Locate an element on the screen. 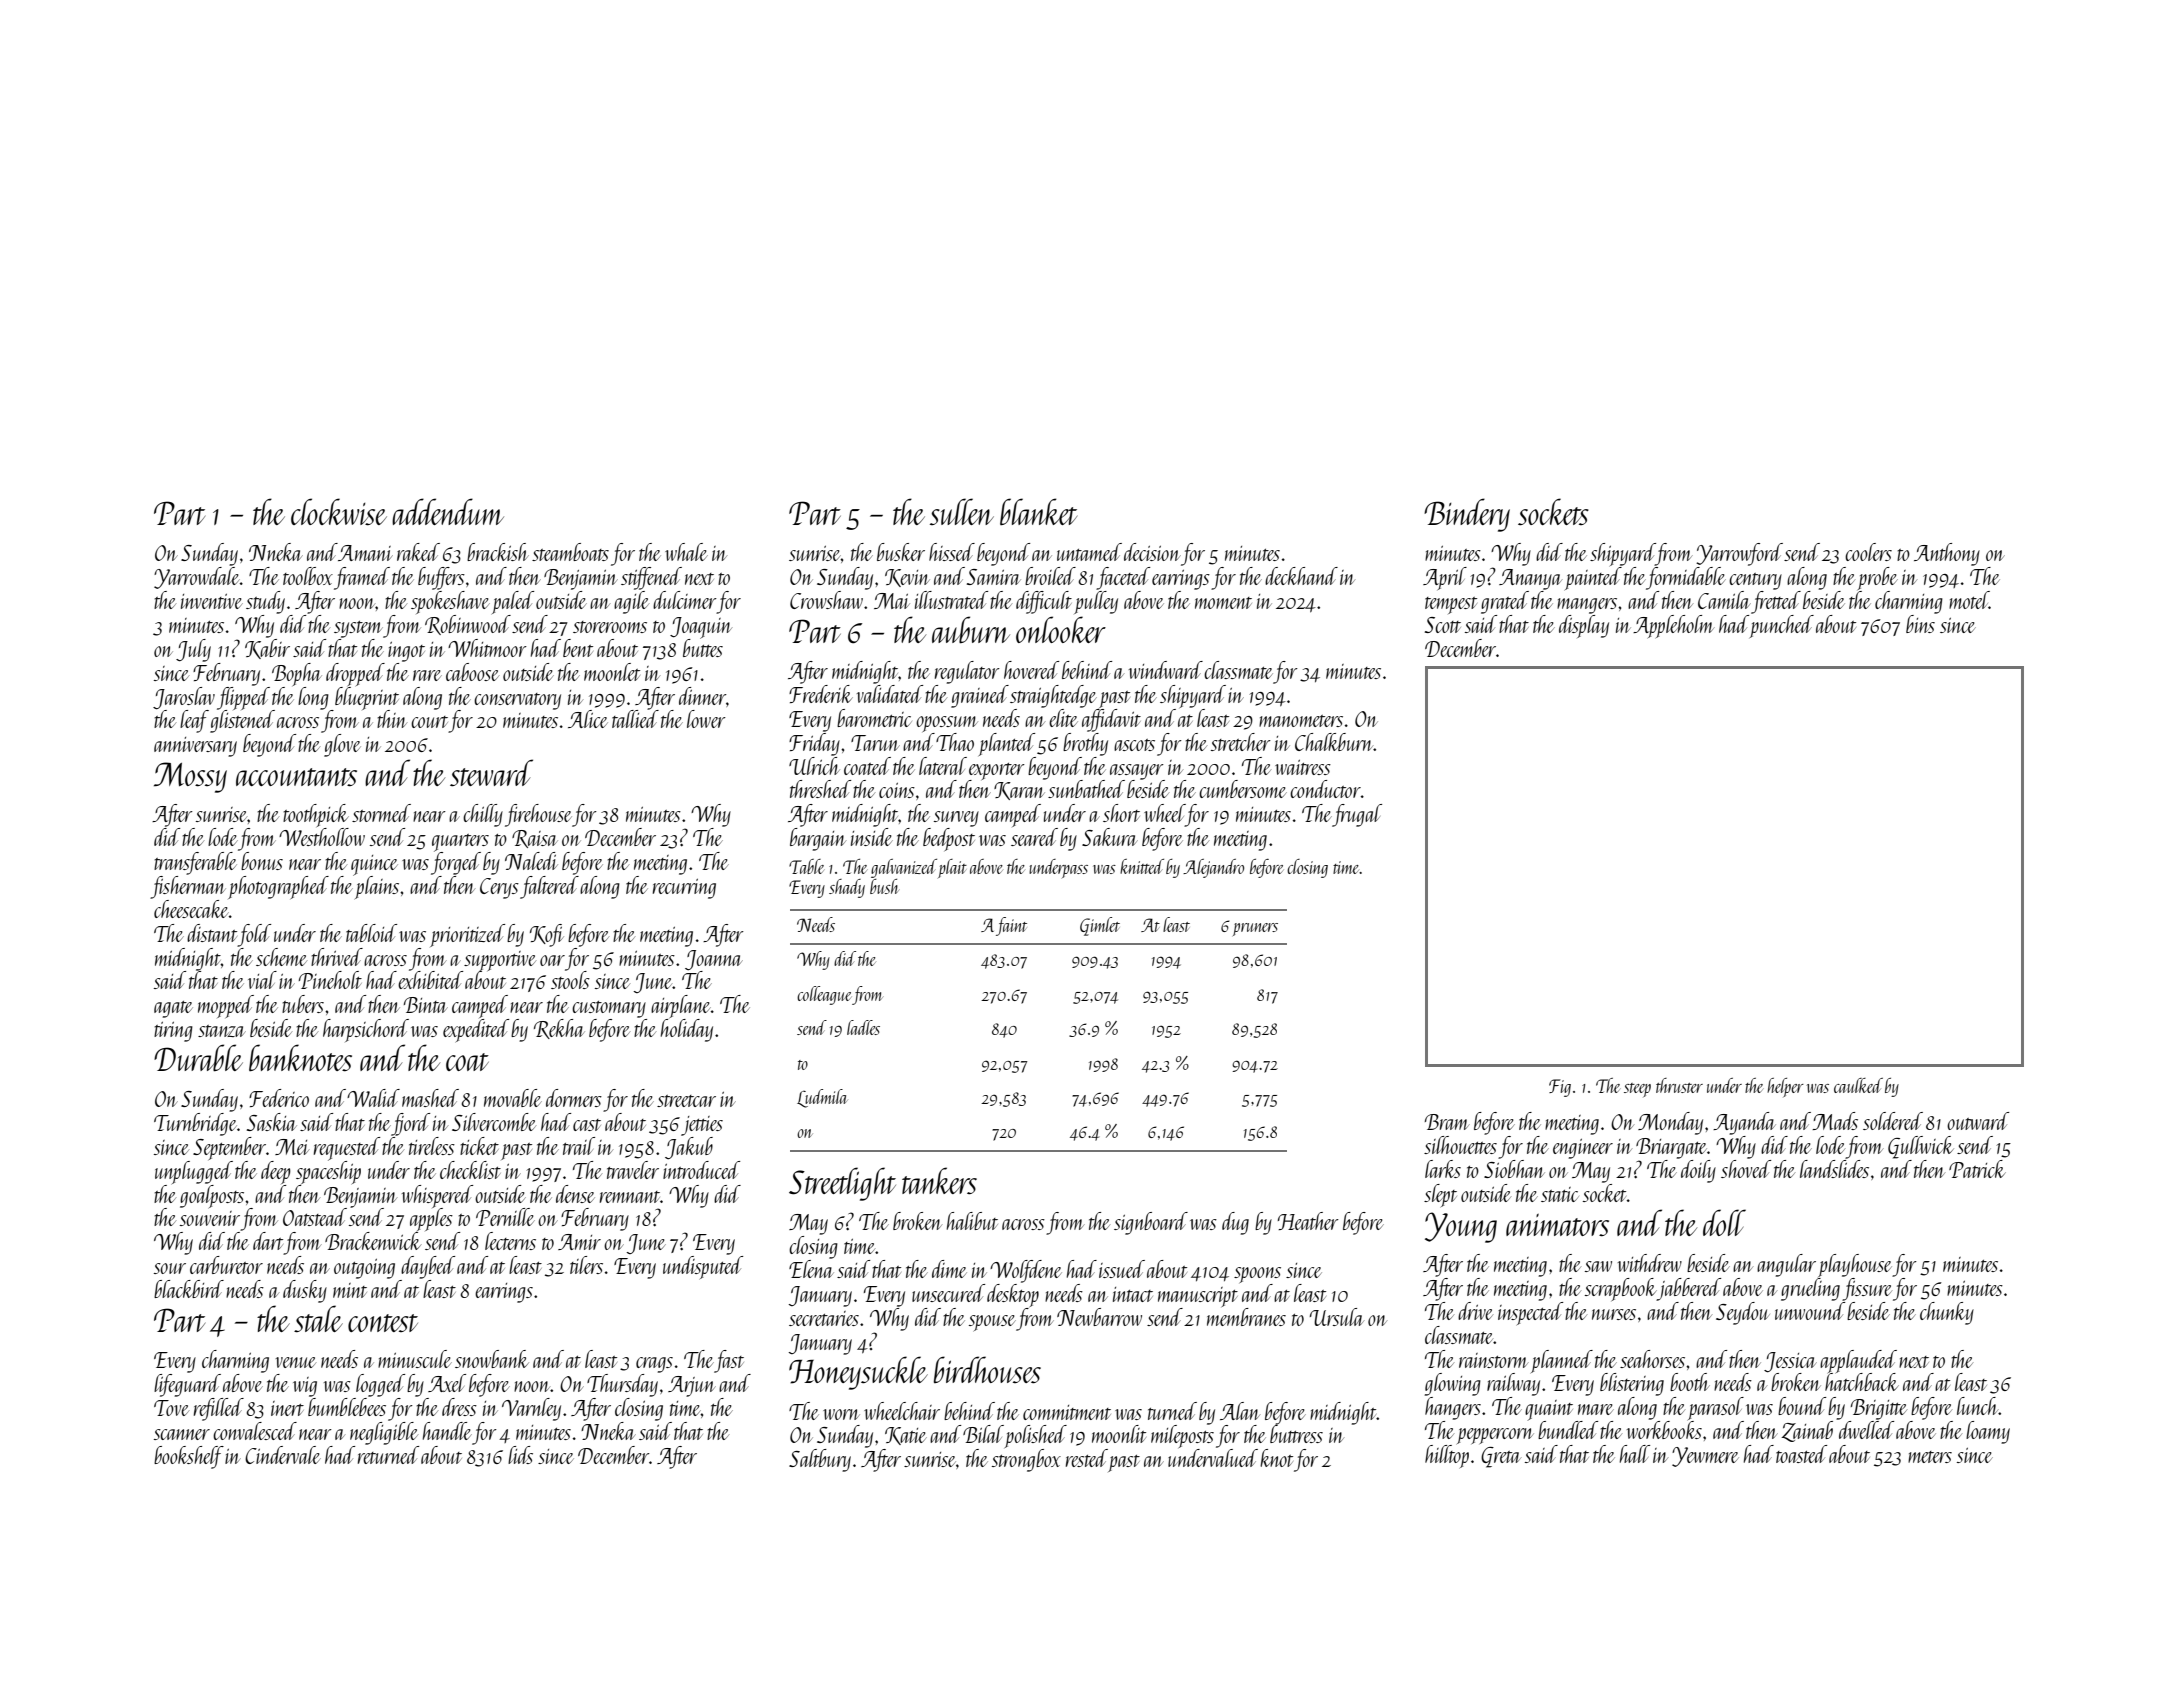  plait is located at coordinates (952, 868).
